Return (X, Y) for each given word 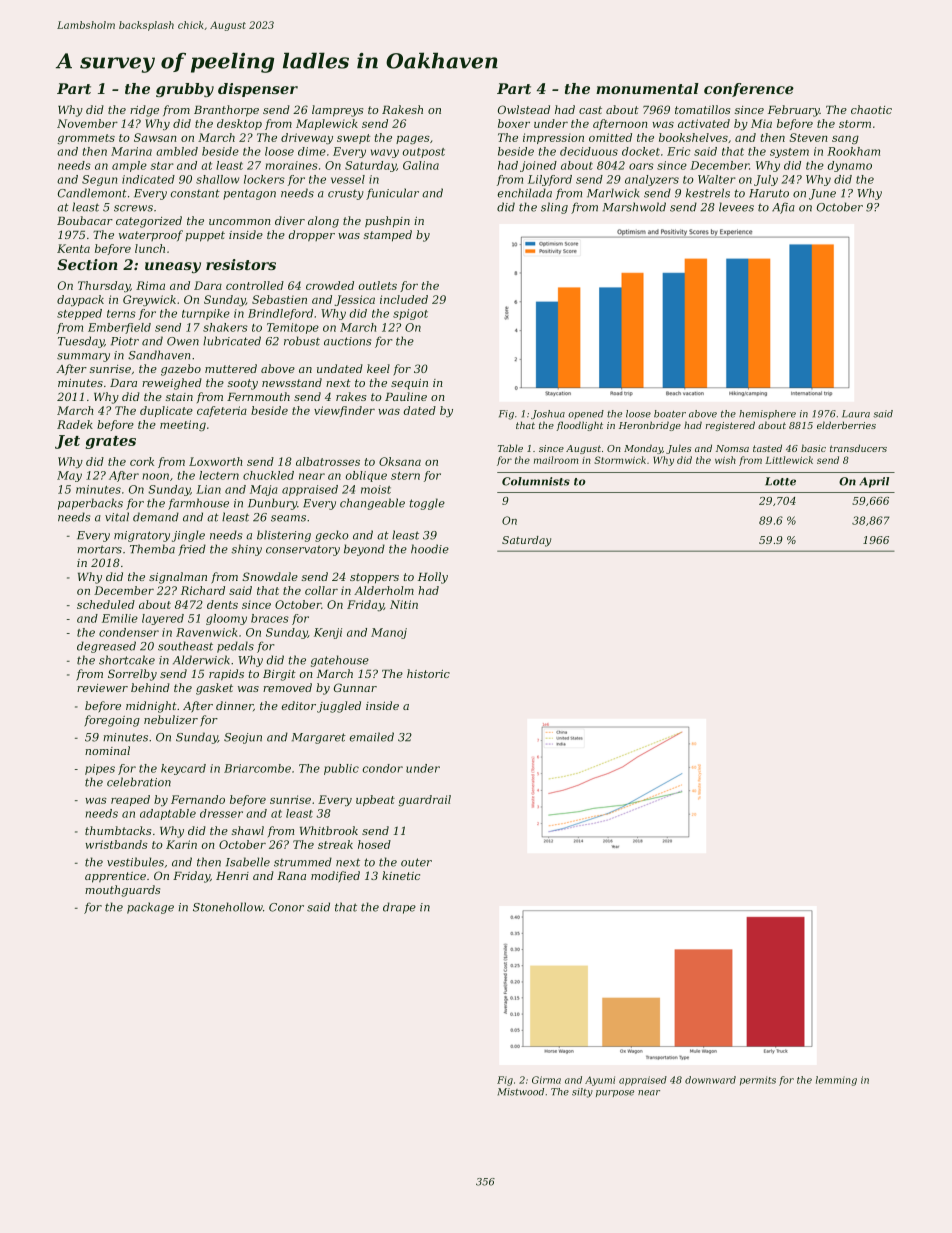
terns (121, 314)
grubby (185, 90)
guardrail (424, 800)
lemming (836, 1081)
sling (554, 208)
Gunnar (355, 687)
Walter (717, 179)
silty (582, 1093)
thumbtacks (118, 830)
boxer (514, 123)
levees (736, 207)
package (150, 908)
